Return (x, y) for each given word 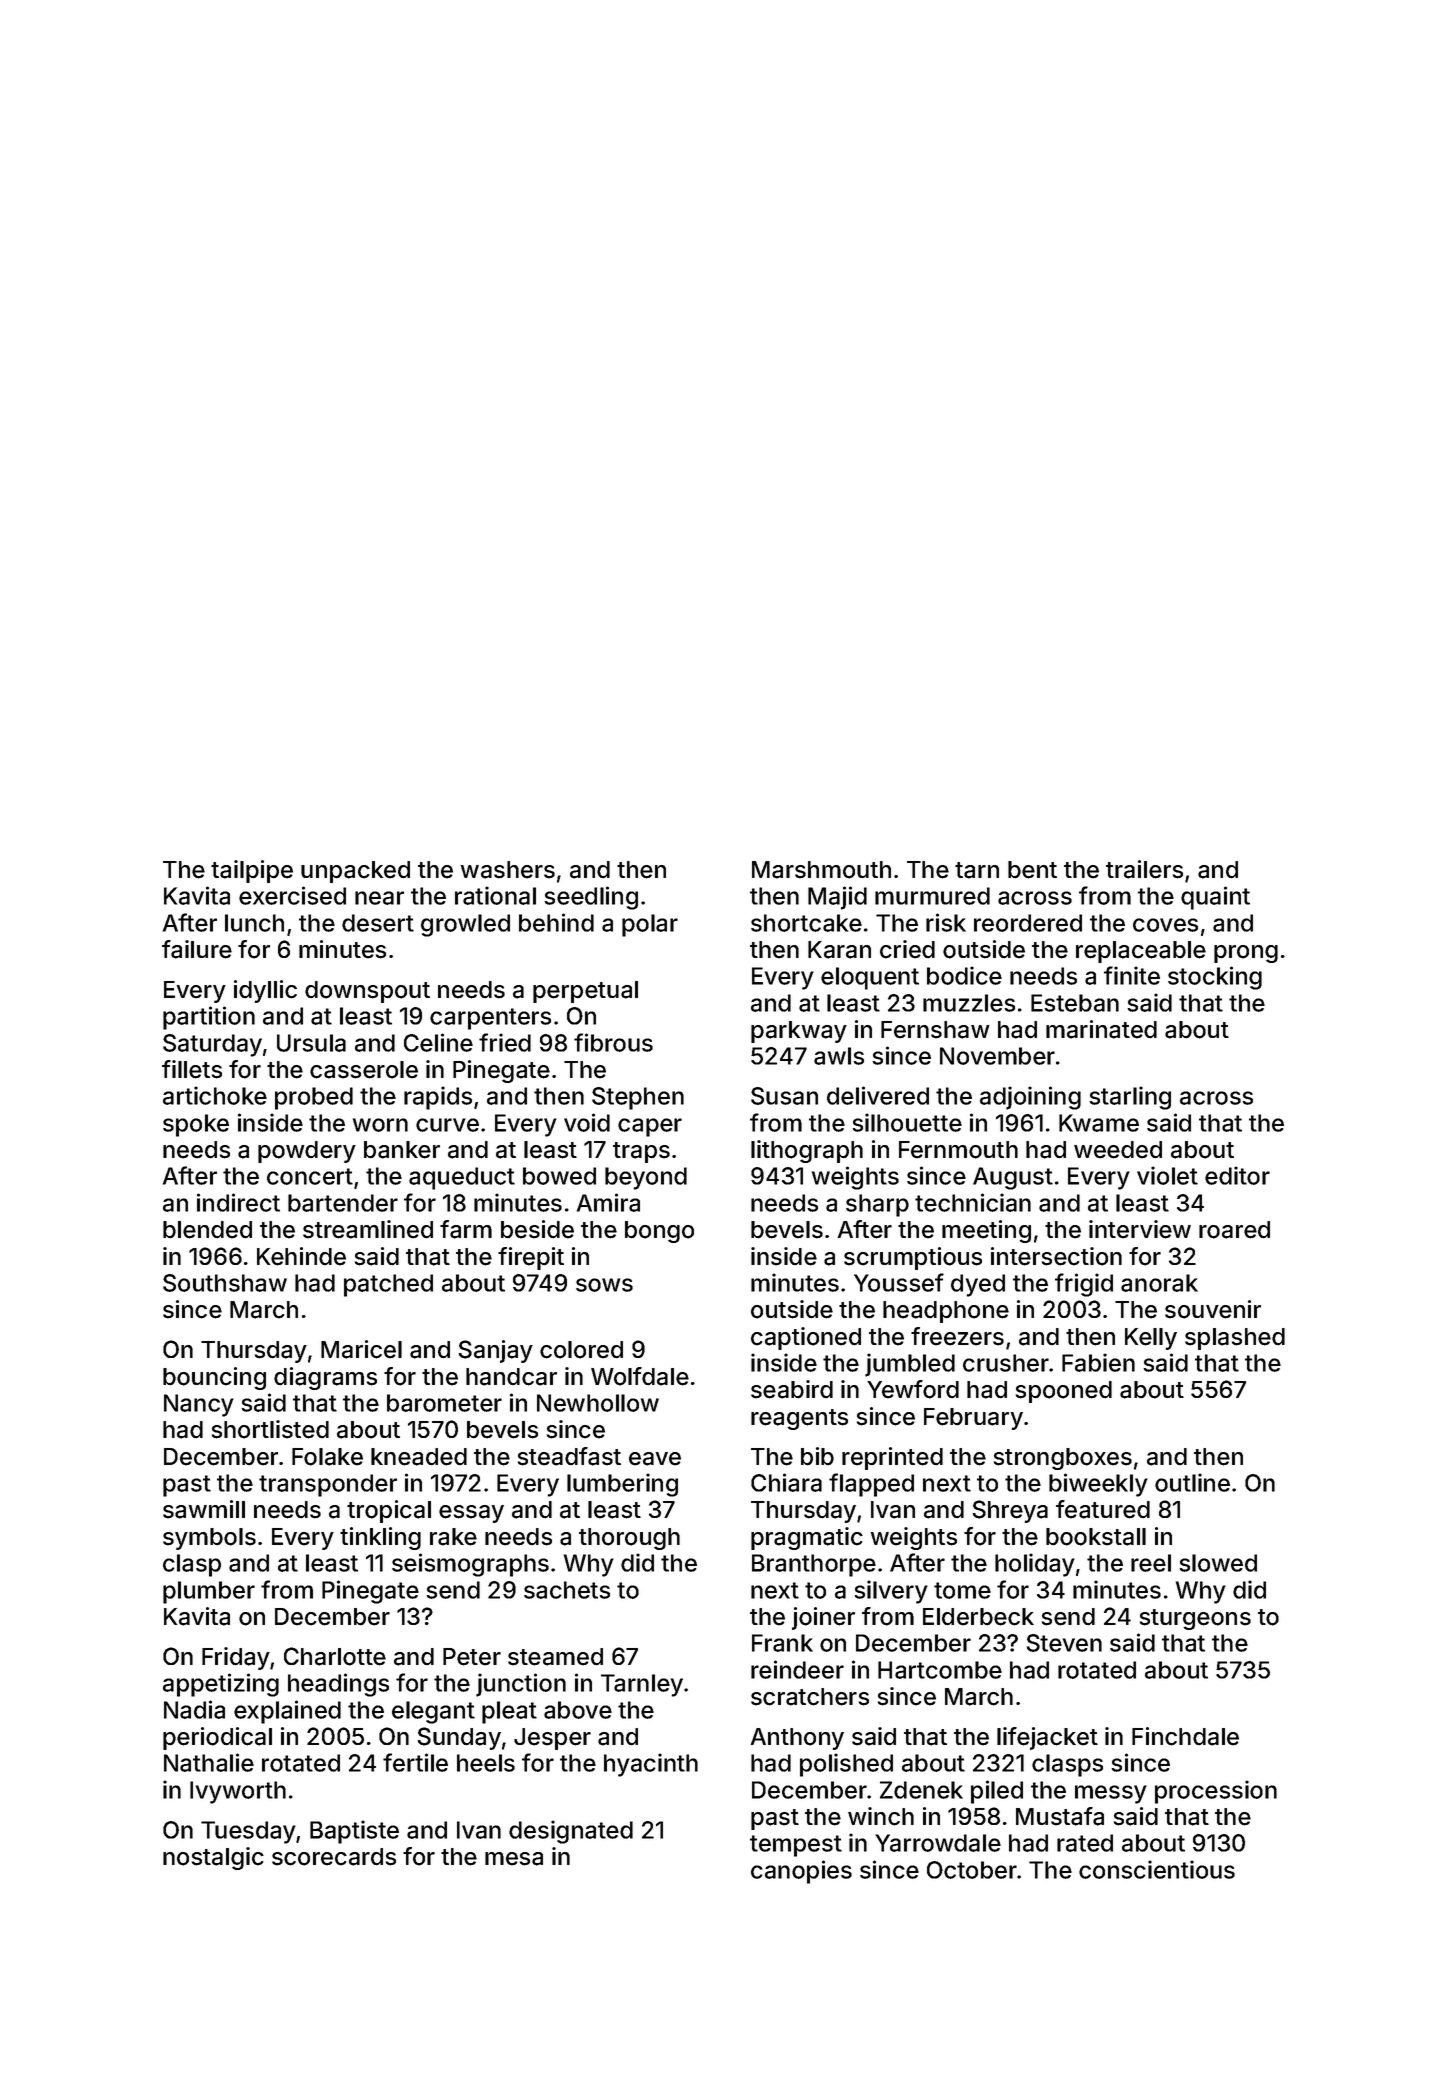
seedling (591, 898)
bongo (659, 1232)
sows (604, 1285)
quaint (1215, 898)
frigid (1084, 1285)
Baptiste (354, 1832)
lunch (254, 923)
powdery (307, 1152)
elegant (433, 1712)
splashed (1235, 1339)
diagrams (325, 1378)
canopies (801, 1872)
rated (1085, 1843)
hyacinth (651, 1765)
